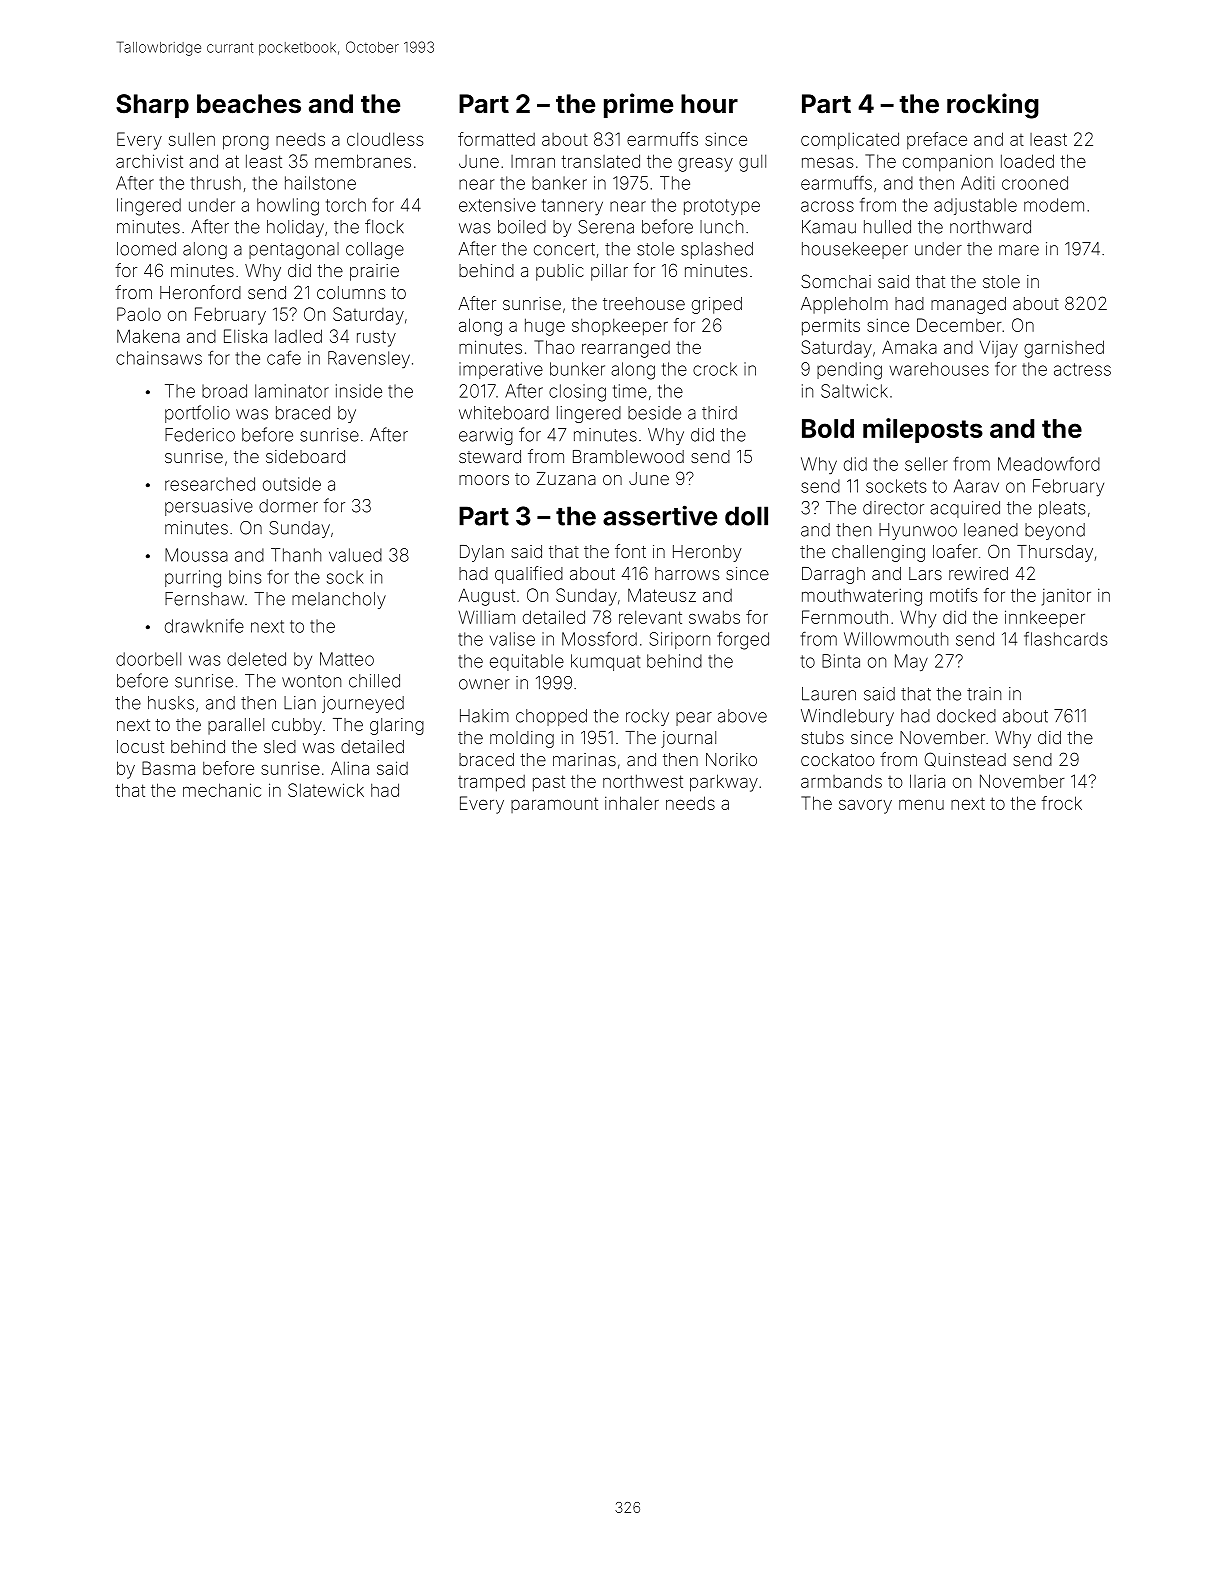 Image resolution: width=1229 pixels, height=1591 pixels. Describe the element at coordinates (249, 104) in the image. I see `beaches` at that location.
